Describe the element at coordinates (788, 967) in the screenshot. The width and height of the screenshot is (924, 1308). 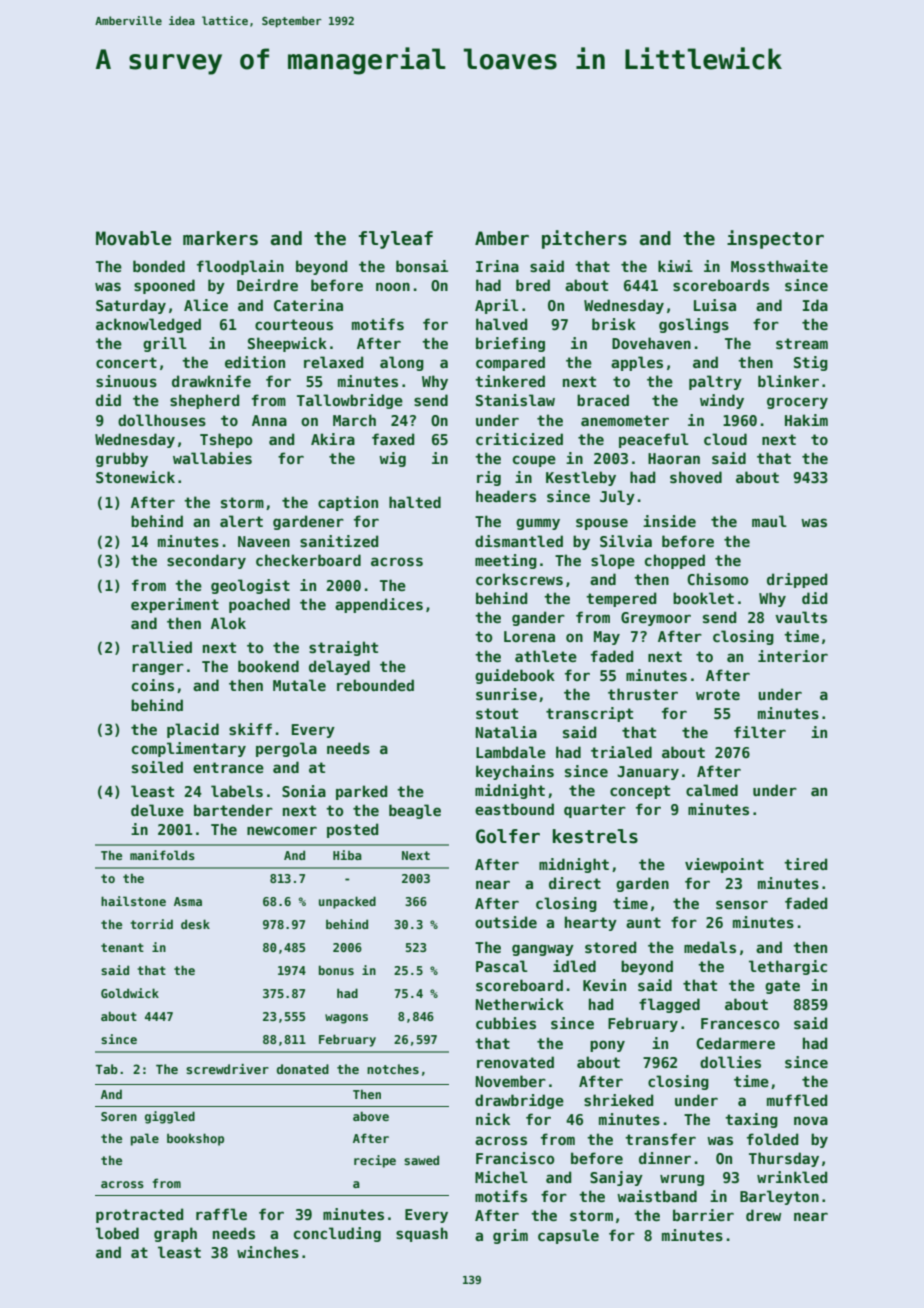
I see `lethargic` at that location.
